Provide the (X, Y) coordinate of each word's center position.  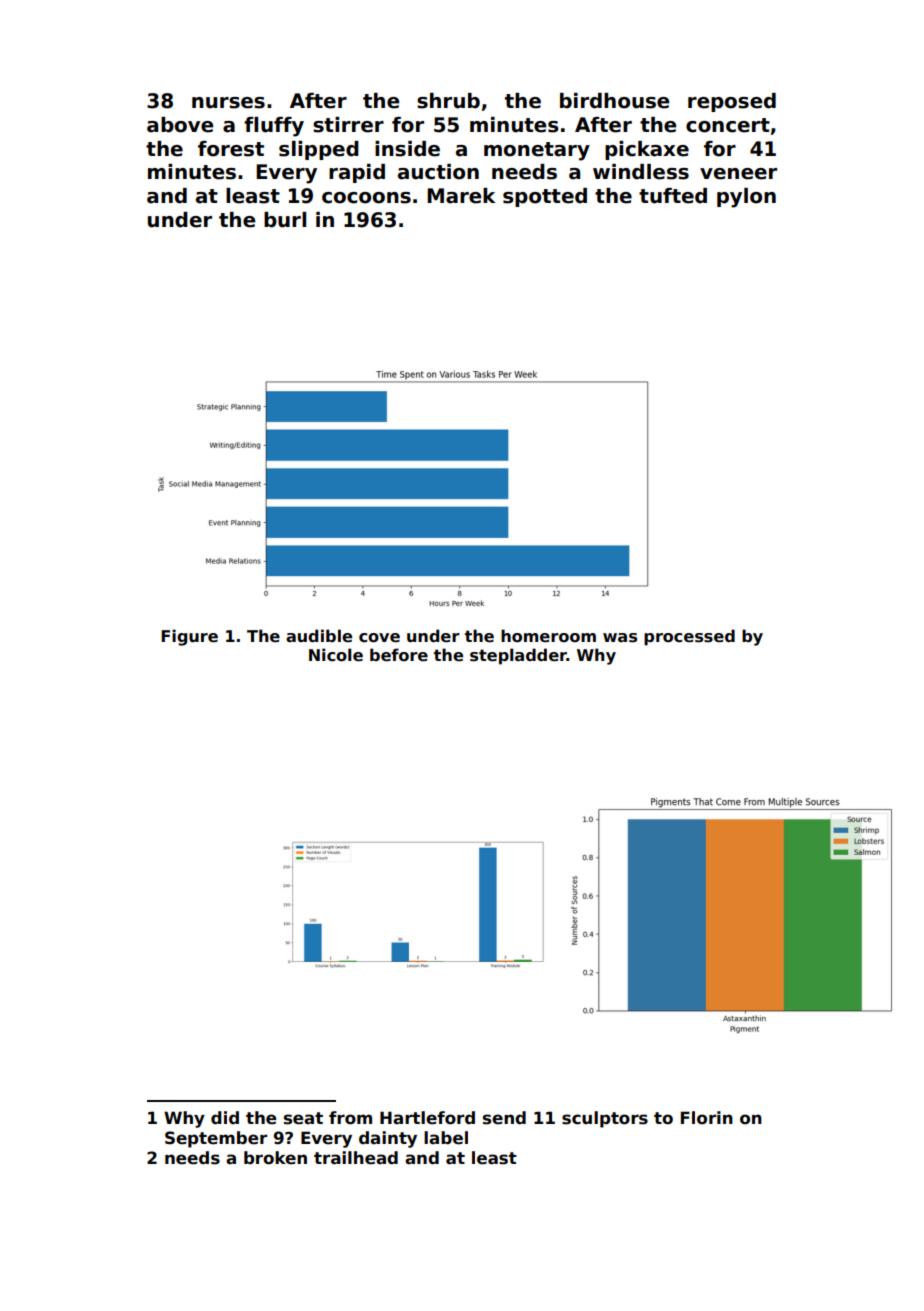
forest (231, 149)
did (225, 1118)
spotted (545, 197)
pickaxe (647, 150)
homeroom (548, 636)
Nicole (336, 655)
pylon (746, 198)
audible (319, 636)
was (620, 638)
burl (285, 220)
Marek (461, 196)
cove (379, 638)
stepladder (518, 656)
